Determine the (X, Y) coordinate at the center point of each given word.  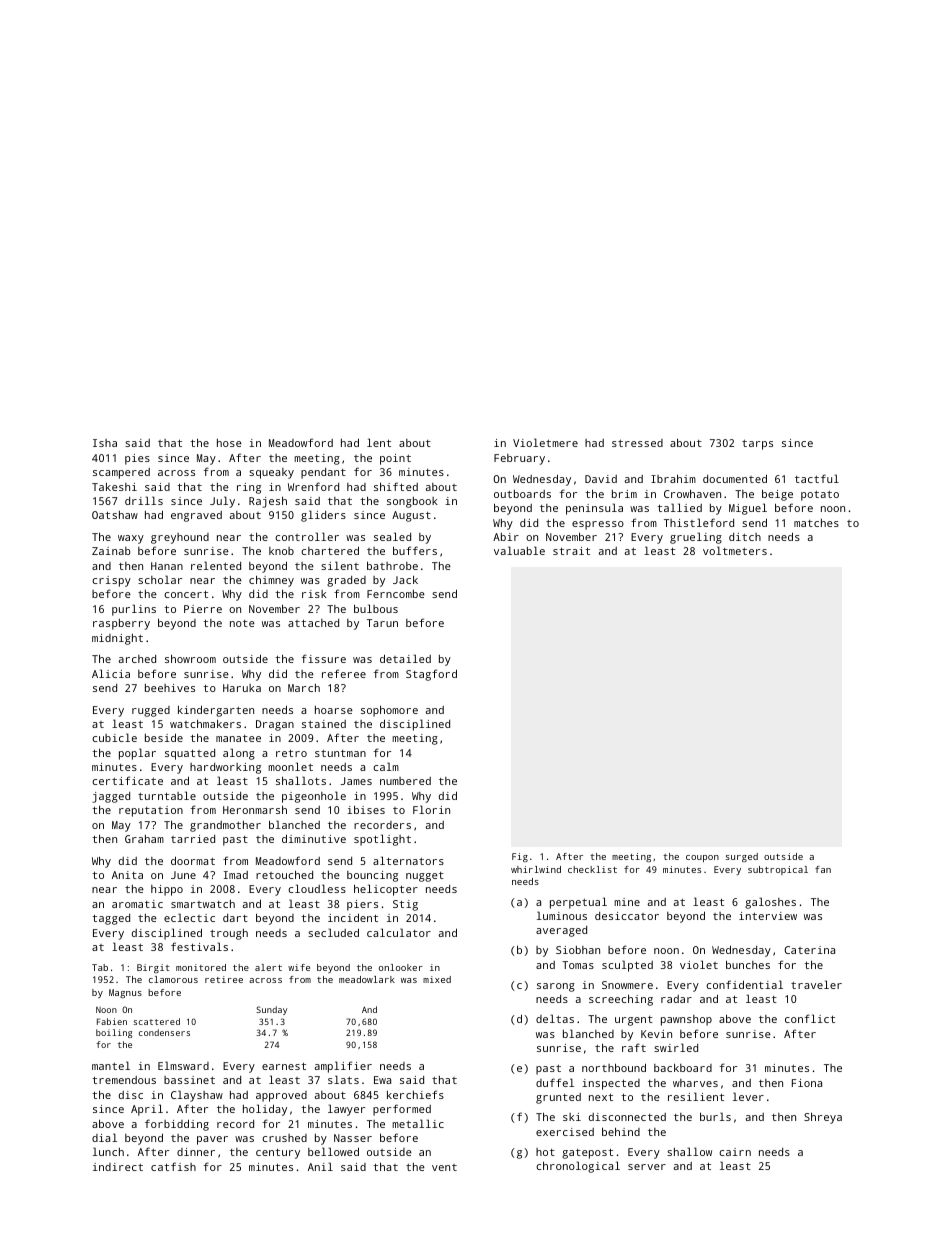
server (647, 1167)
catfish (173, 1166)
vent (444, 1167)
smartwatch (203, 904)
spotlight (382, 840)
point (395, 459)
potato (820, 496)
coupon (702, 858)
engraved (196, 516)
